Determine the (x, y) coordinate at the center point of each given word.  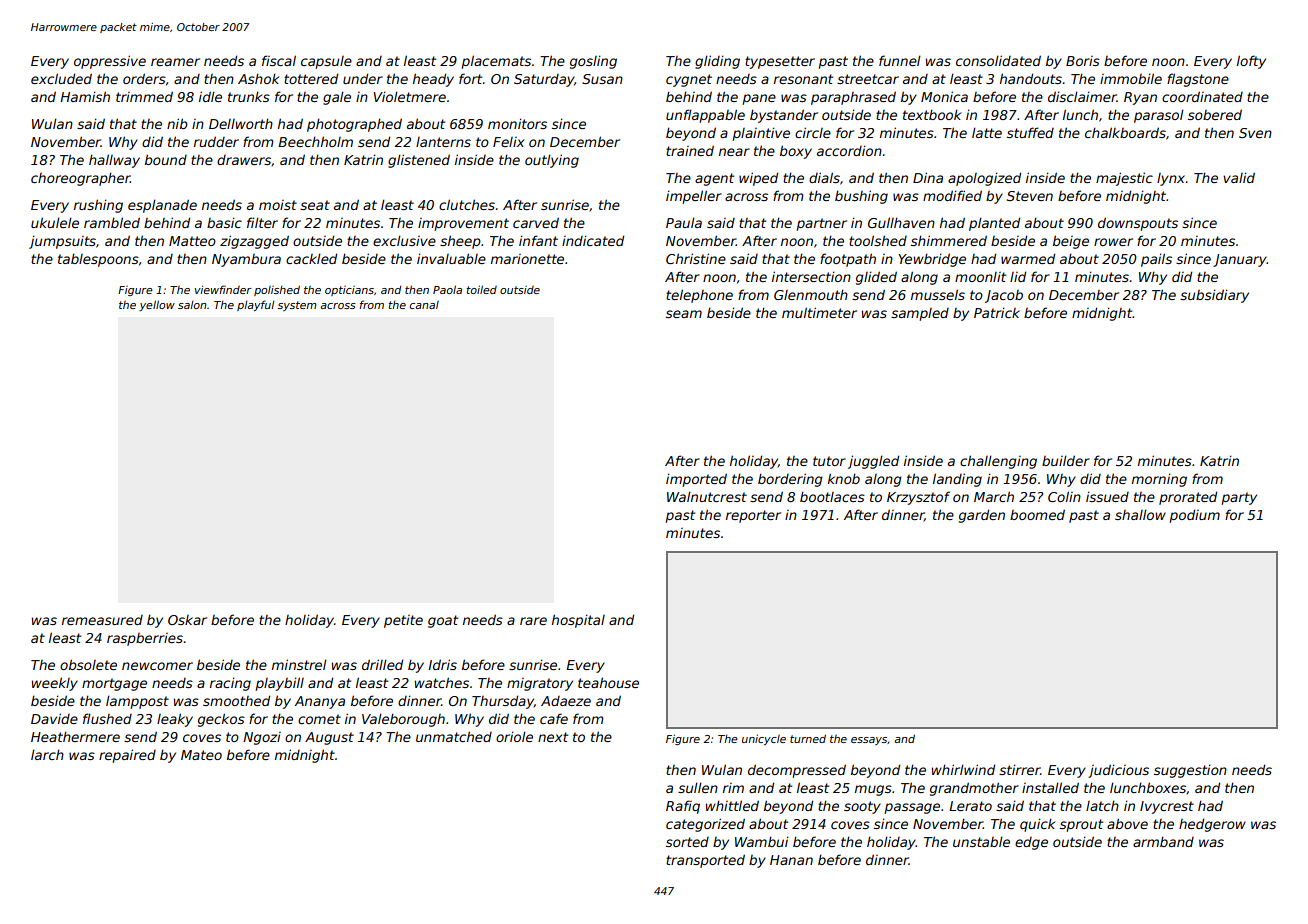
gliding (717, 62)
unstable (981, 841)
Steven (1030, 196)
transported (705, 861)
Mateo (201, 755)
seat (315, 205)
